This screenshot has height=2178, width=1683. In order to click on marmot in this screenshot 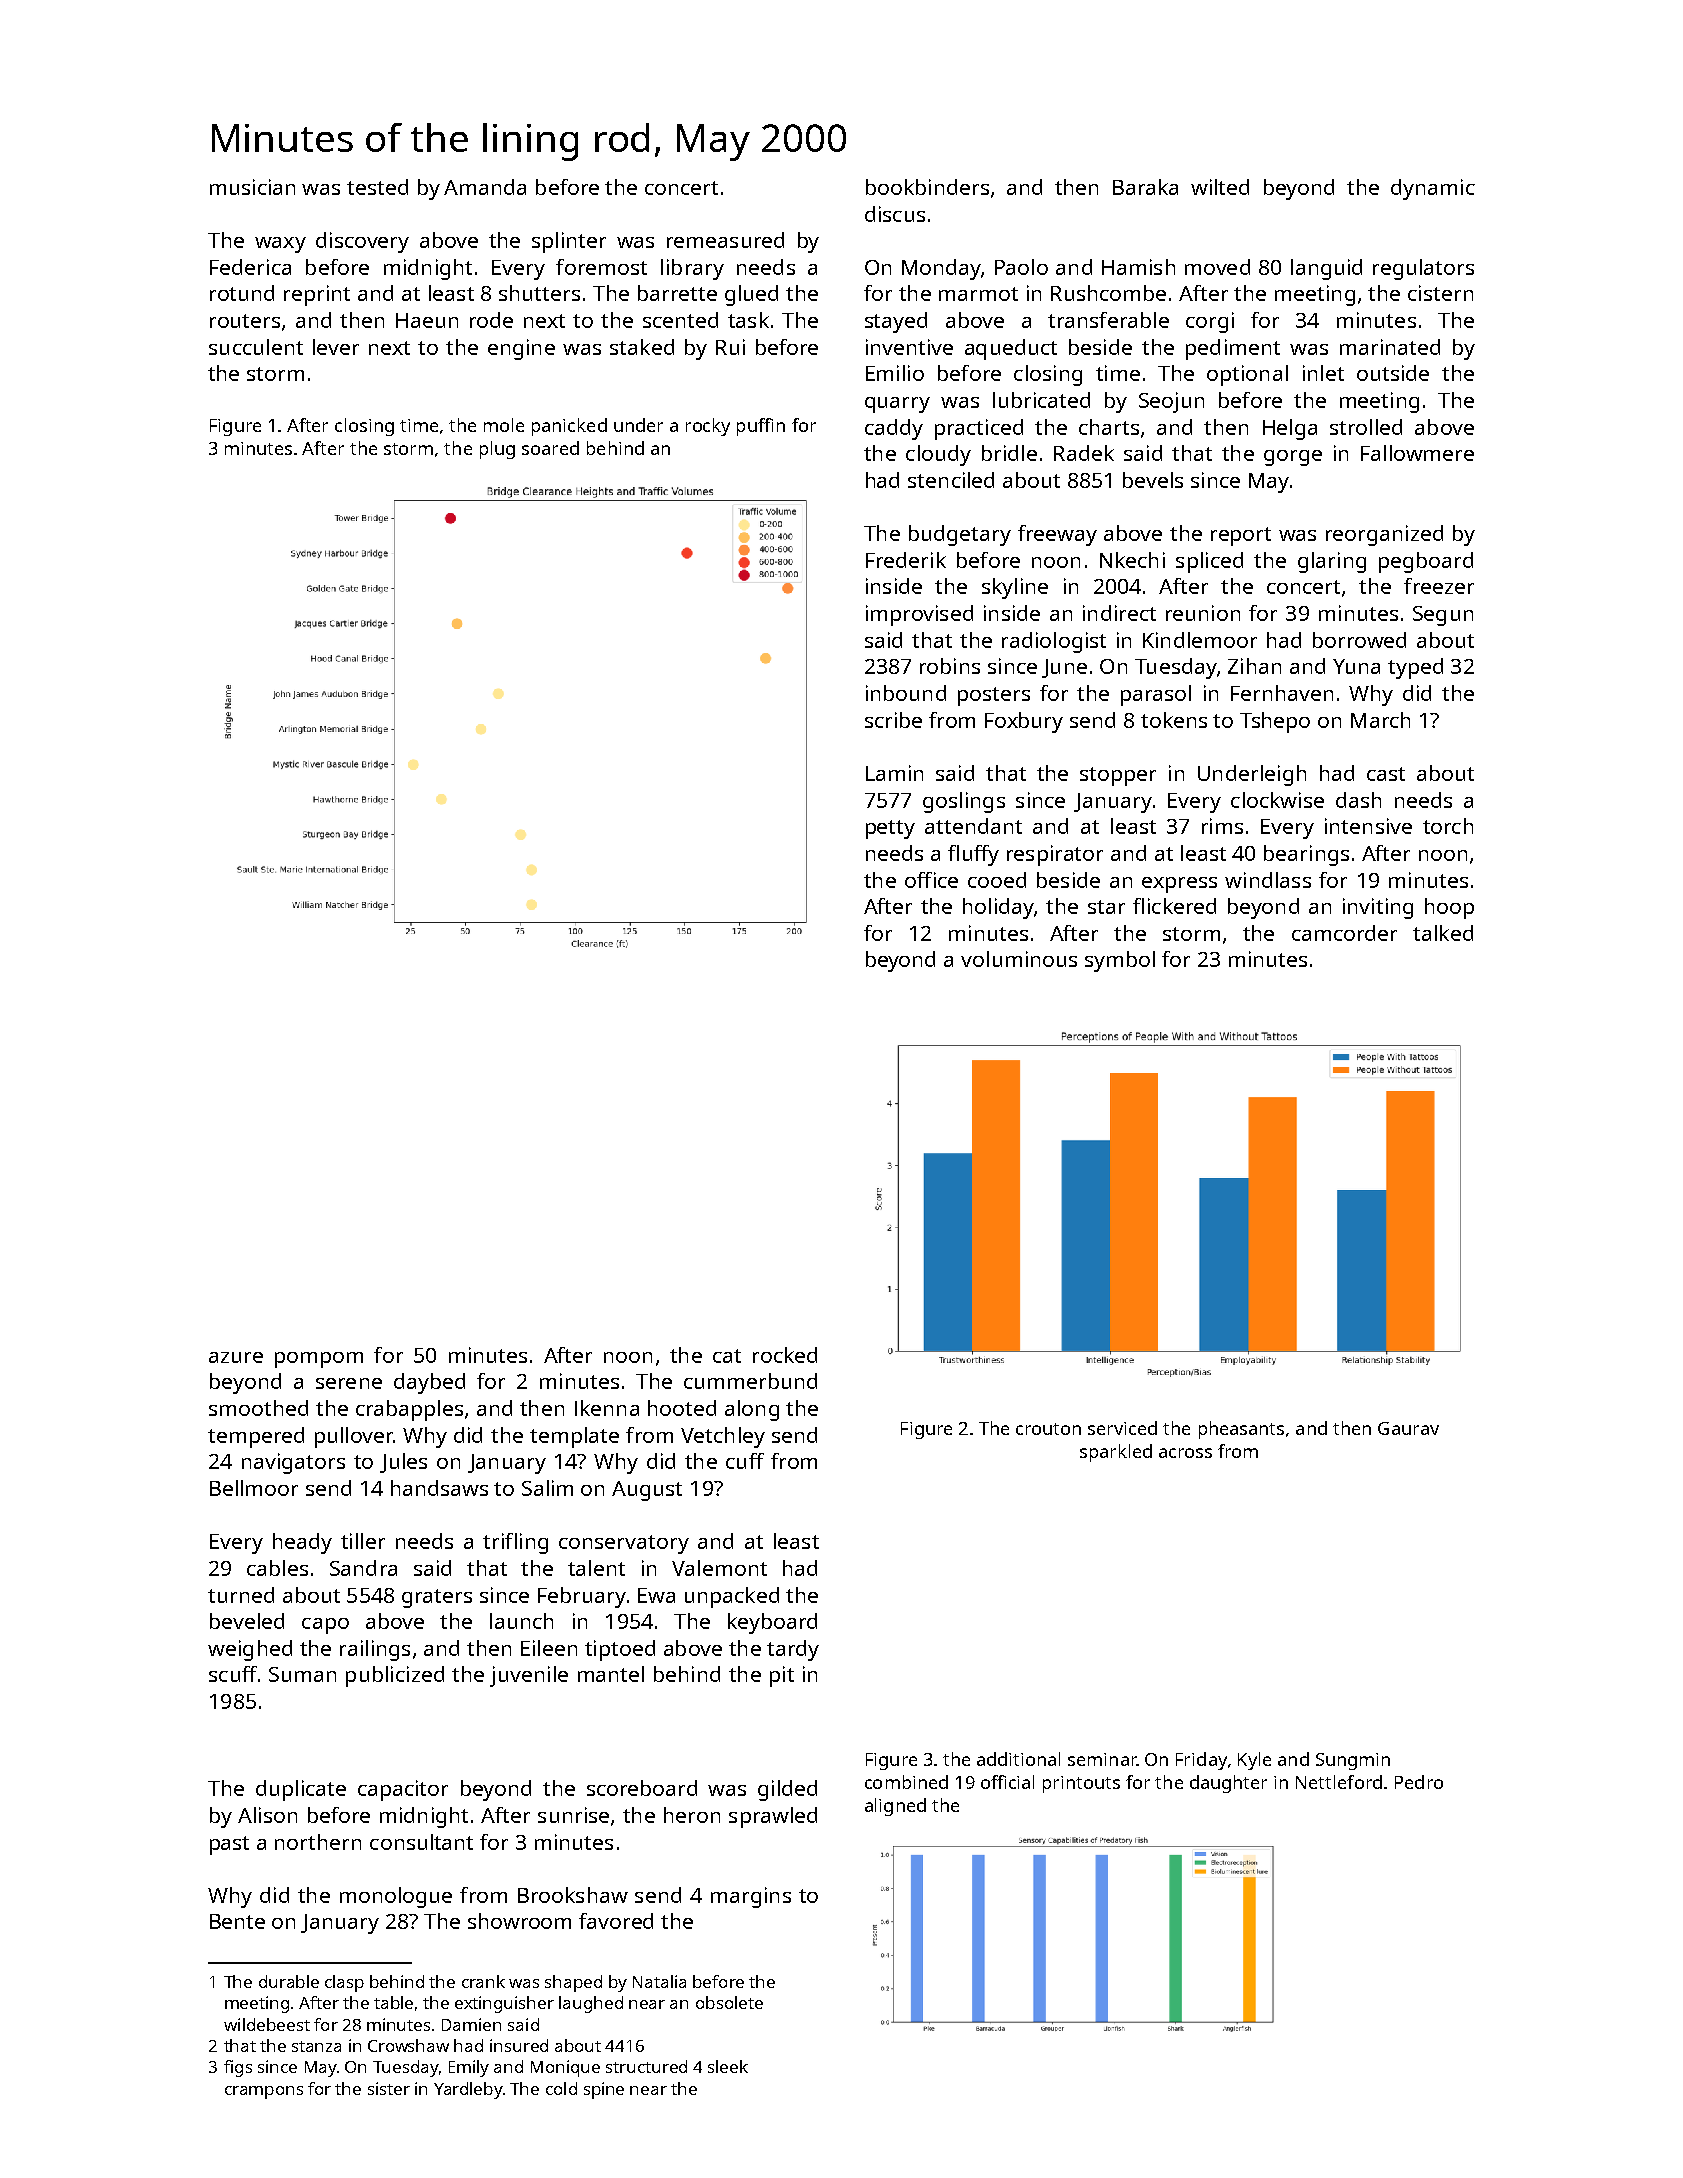, I will do `click(978, 294)`.
